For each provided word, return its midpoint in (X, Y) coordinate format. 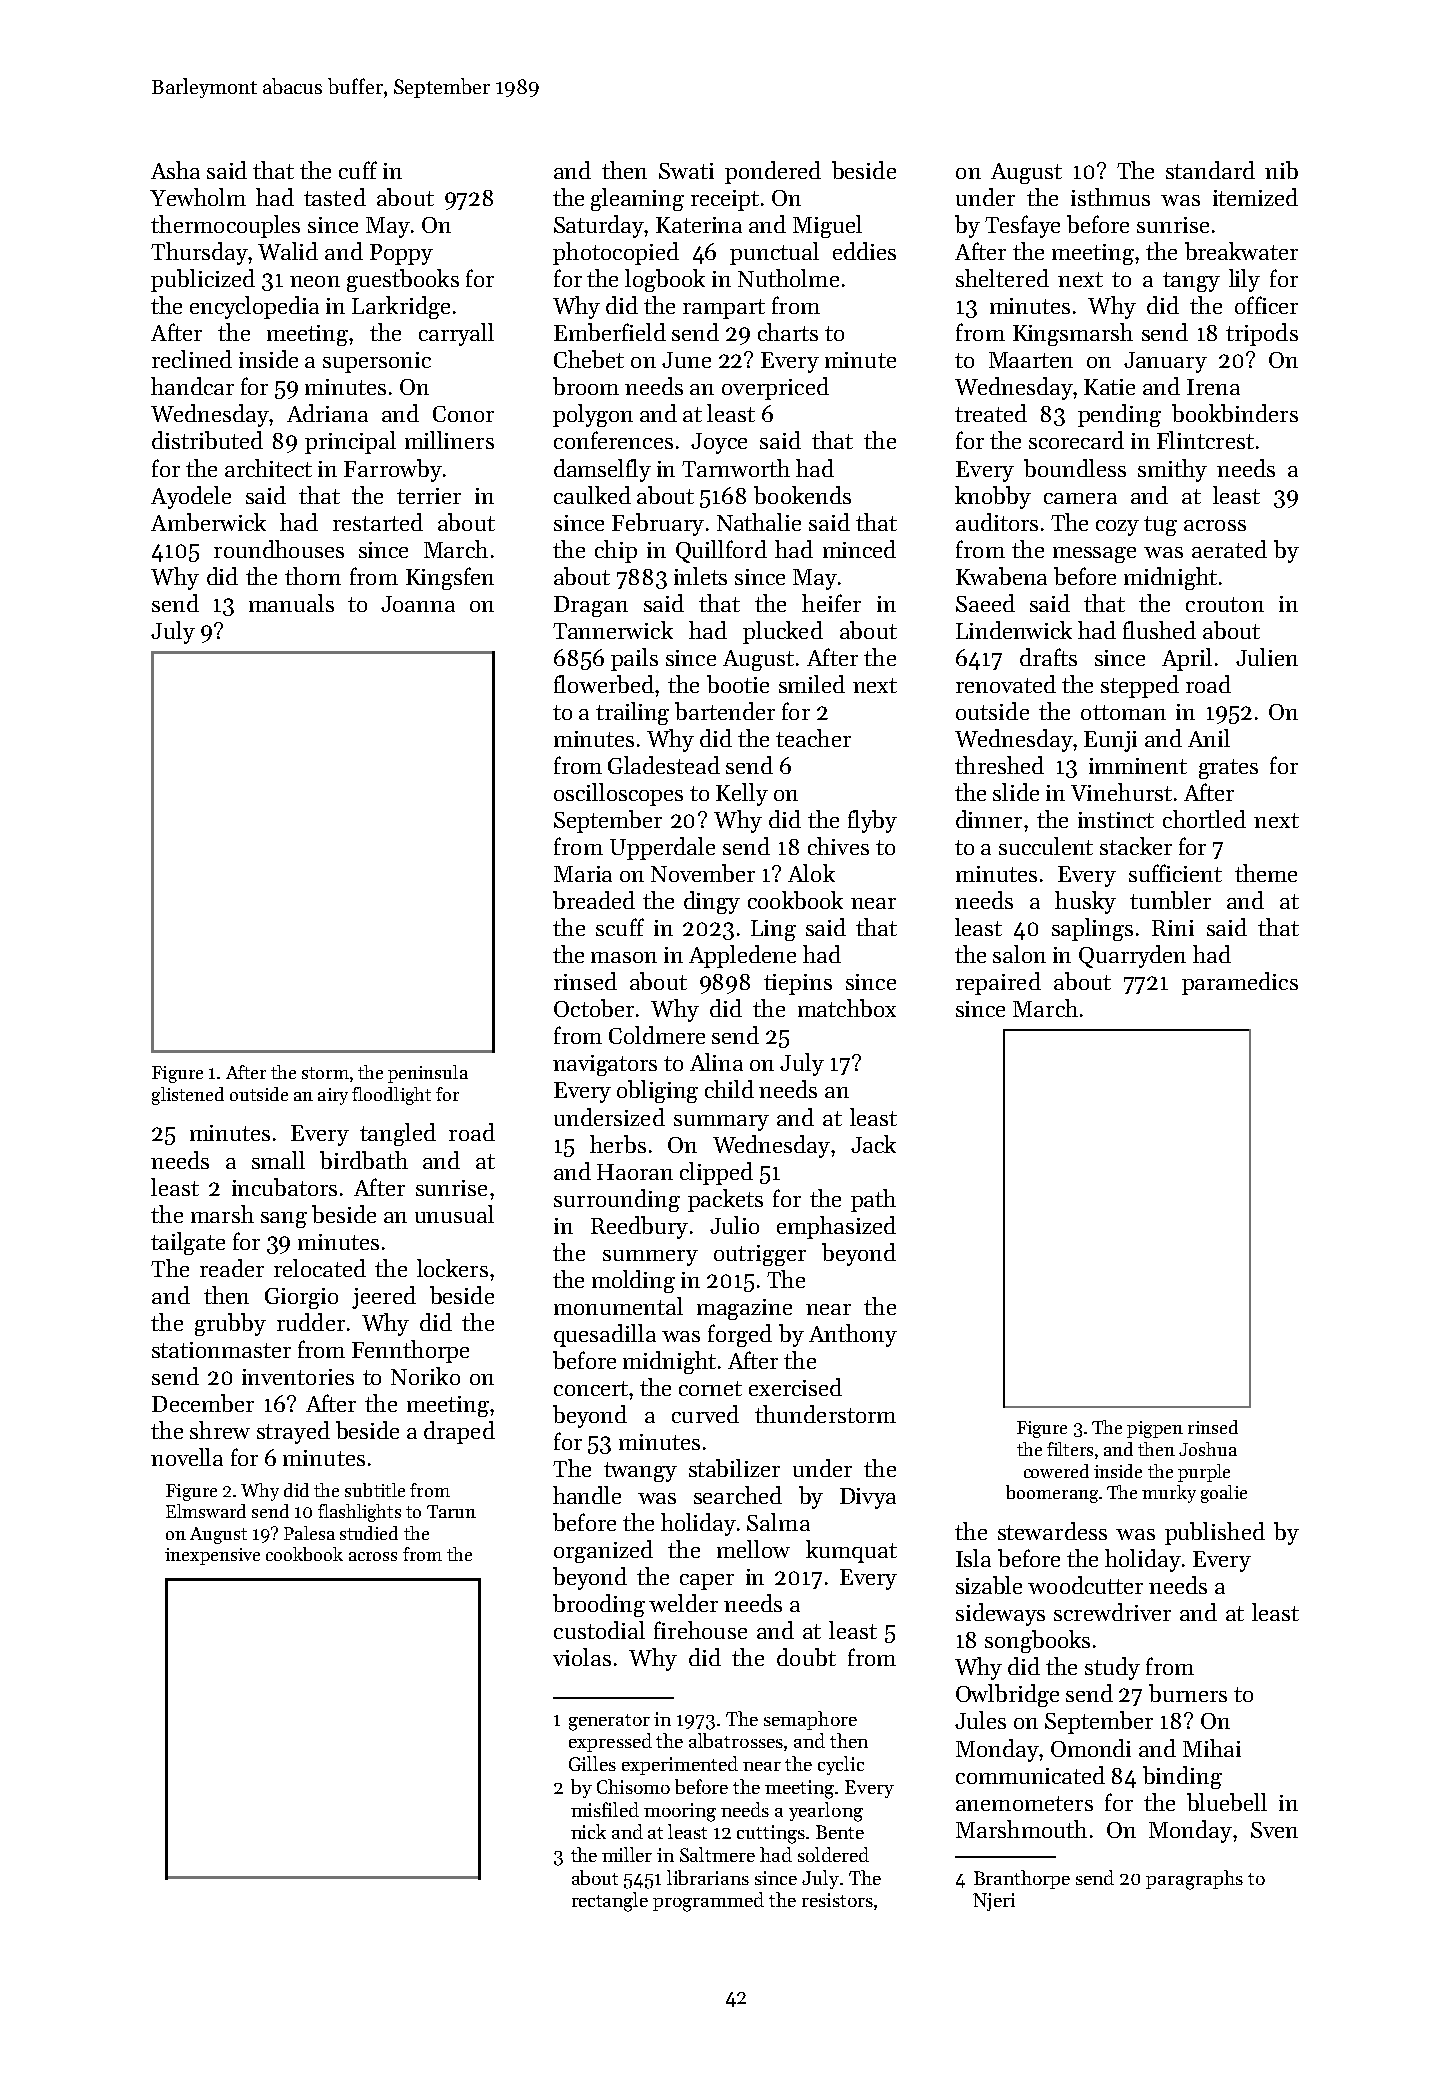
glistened (188, 1096)
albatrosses (736, 1740)
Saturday (599, 226)
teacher (813, 738)
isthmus (1110, 197)
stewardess (1052, 1531)
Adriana (327, 413)
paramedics (1240, 983)
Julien (1267, 657)
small (278, 1160)
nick (588, 1831)
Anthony (853, 1335)
